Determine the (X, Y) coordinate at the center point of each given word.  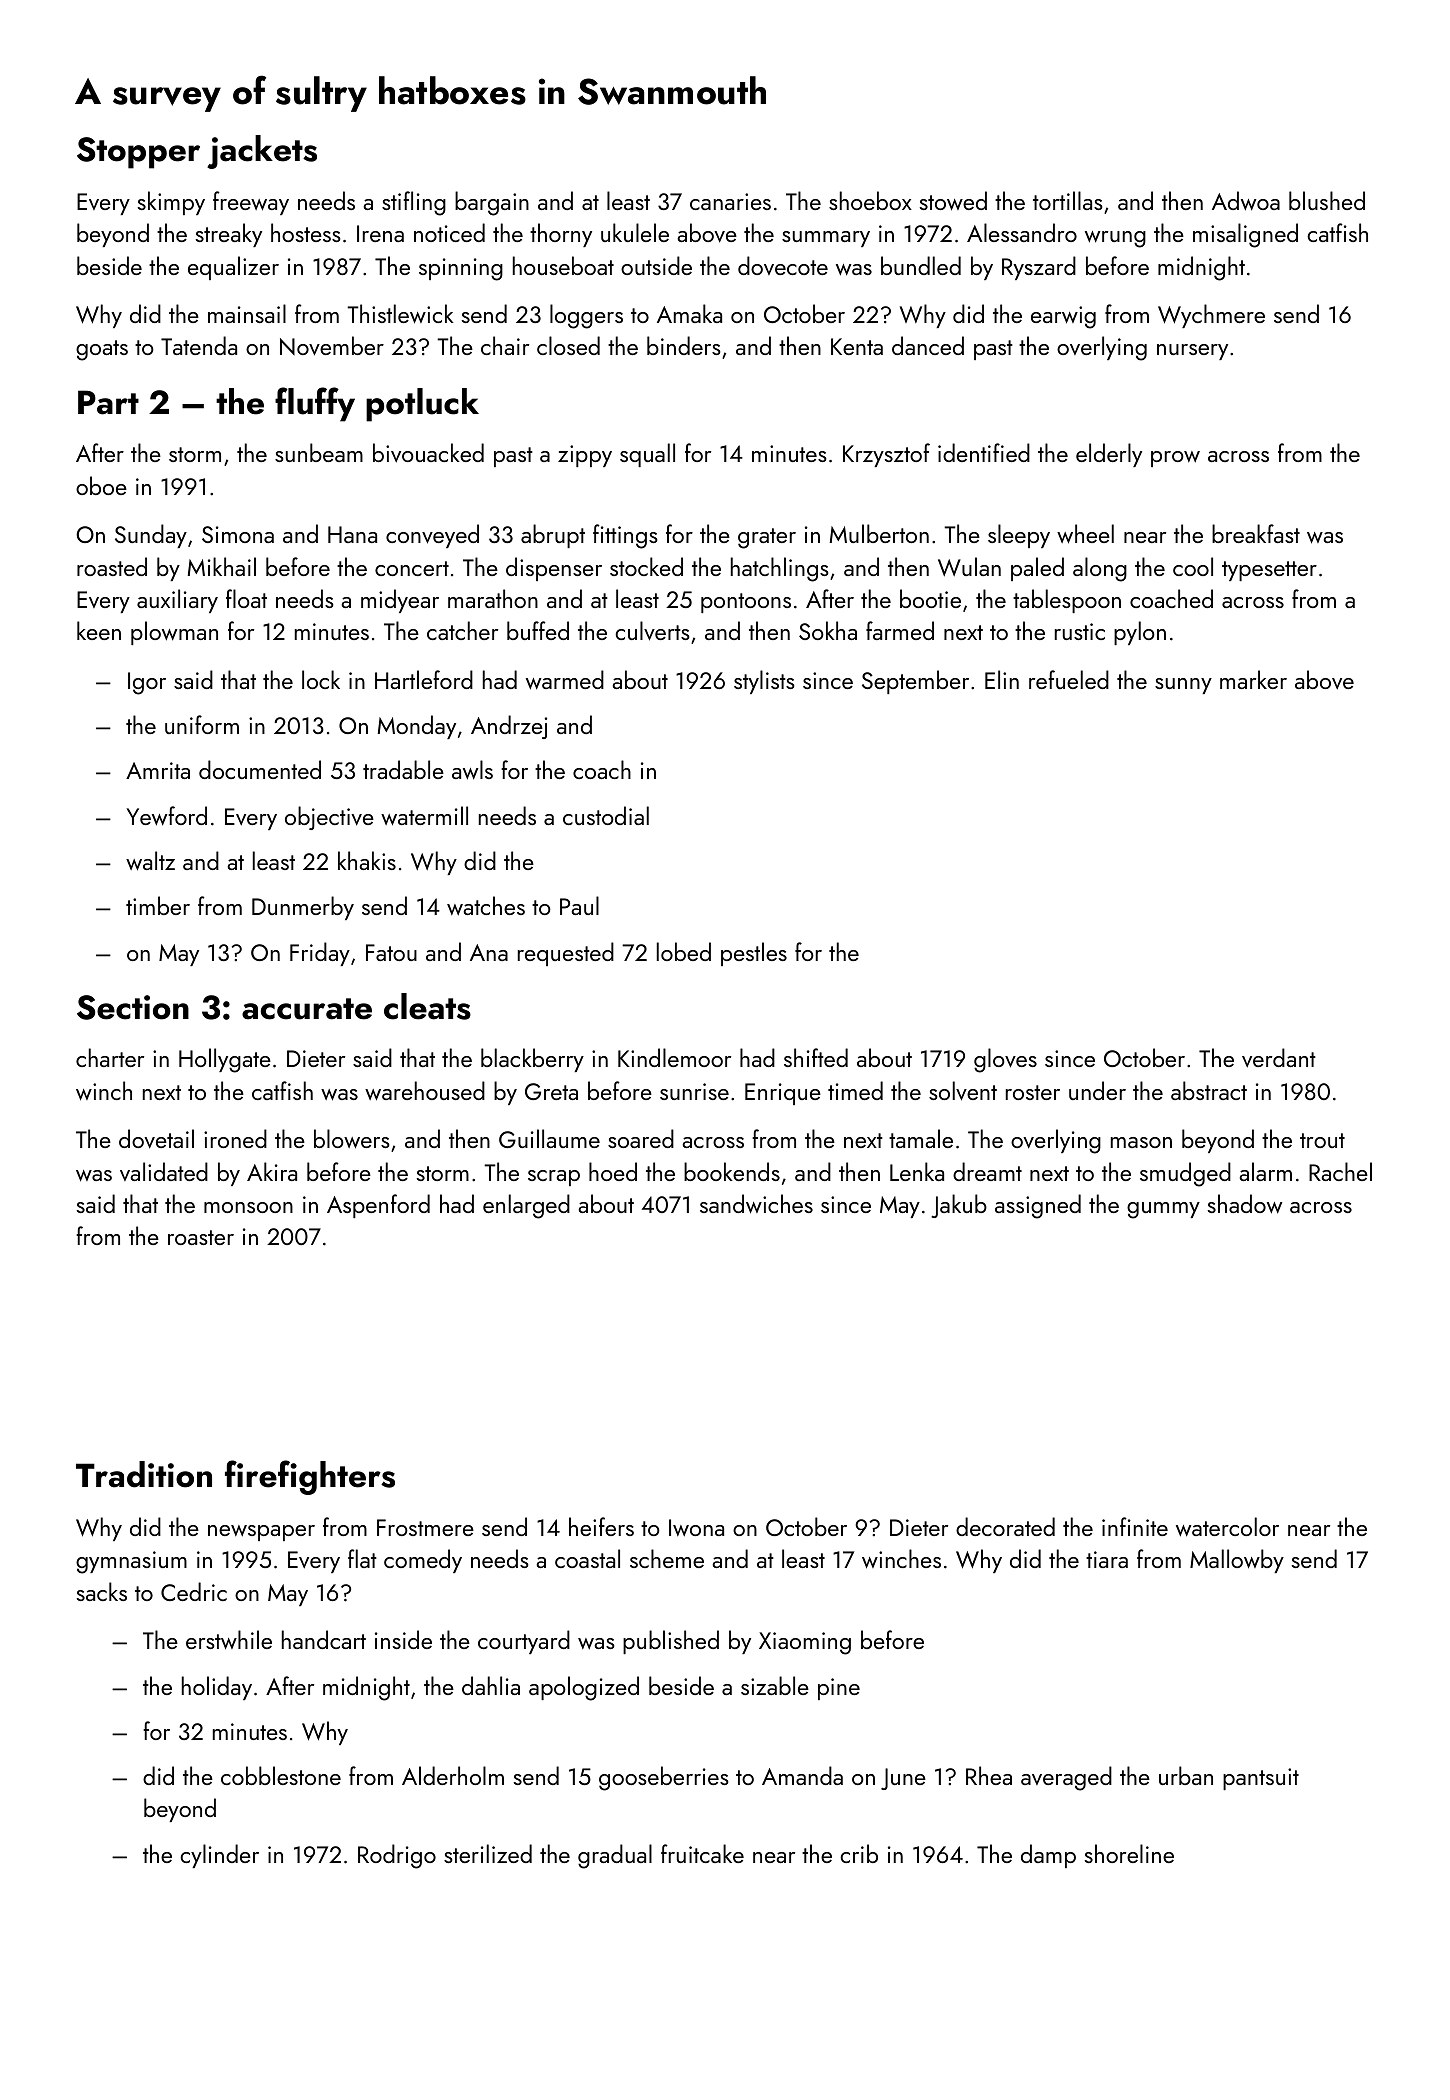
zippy (585, 456)
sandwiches (756, 1204)
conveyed (432, 536)
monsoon (248, 1207)
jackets (262, 152)
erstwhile (229, 1640)
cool (1193, 566)
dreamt (987, 1171)
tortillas (1068, 200)
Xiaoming (805, 1643)
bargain (492, 203)
